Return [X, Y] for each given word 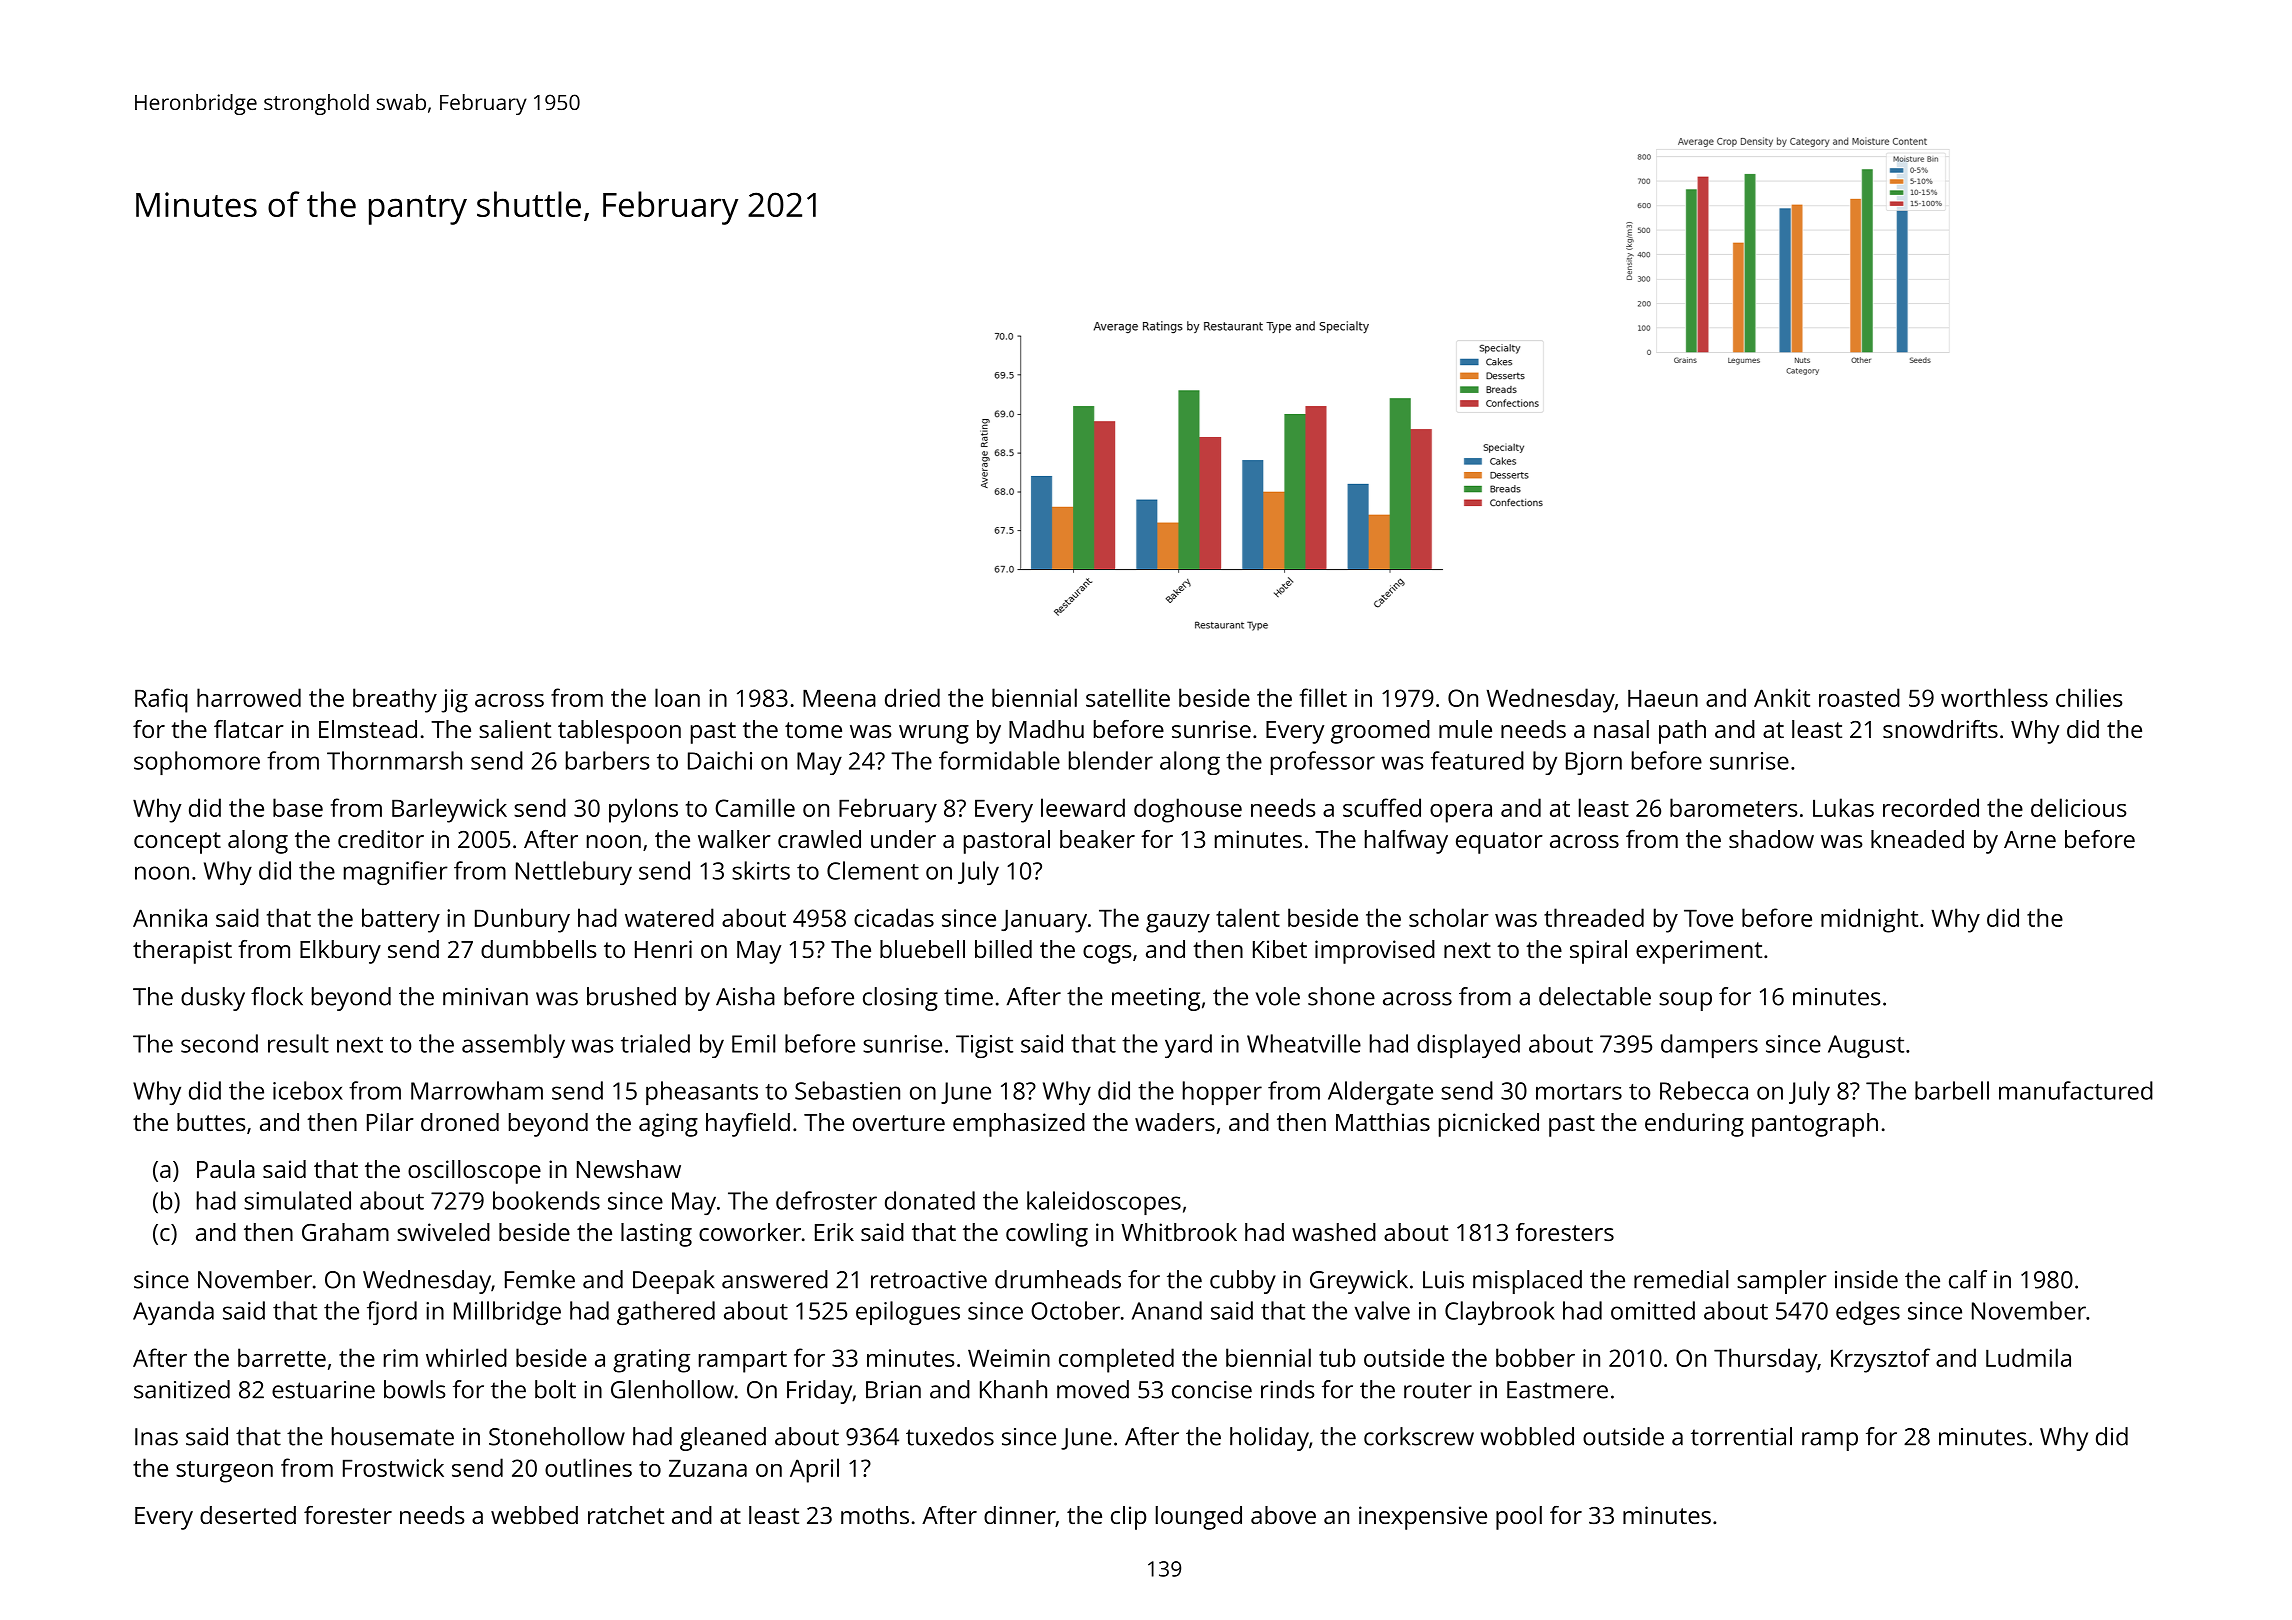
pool [1519, 1518]
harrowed [249, 697]
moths [875, 1515]
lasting [656, 1235]
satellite [1128, 697]
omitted [1653, 1310]
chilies [2089, 697]
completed [1116, 1360]
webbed [534, 1515]
